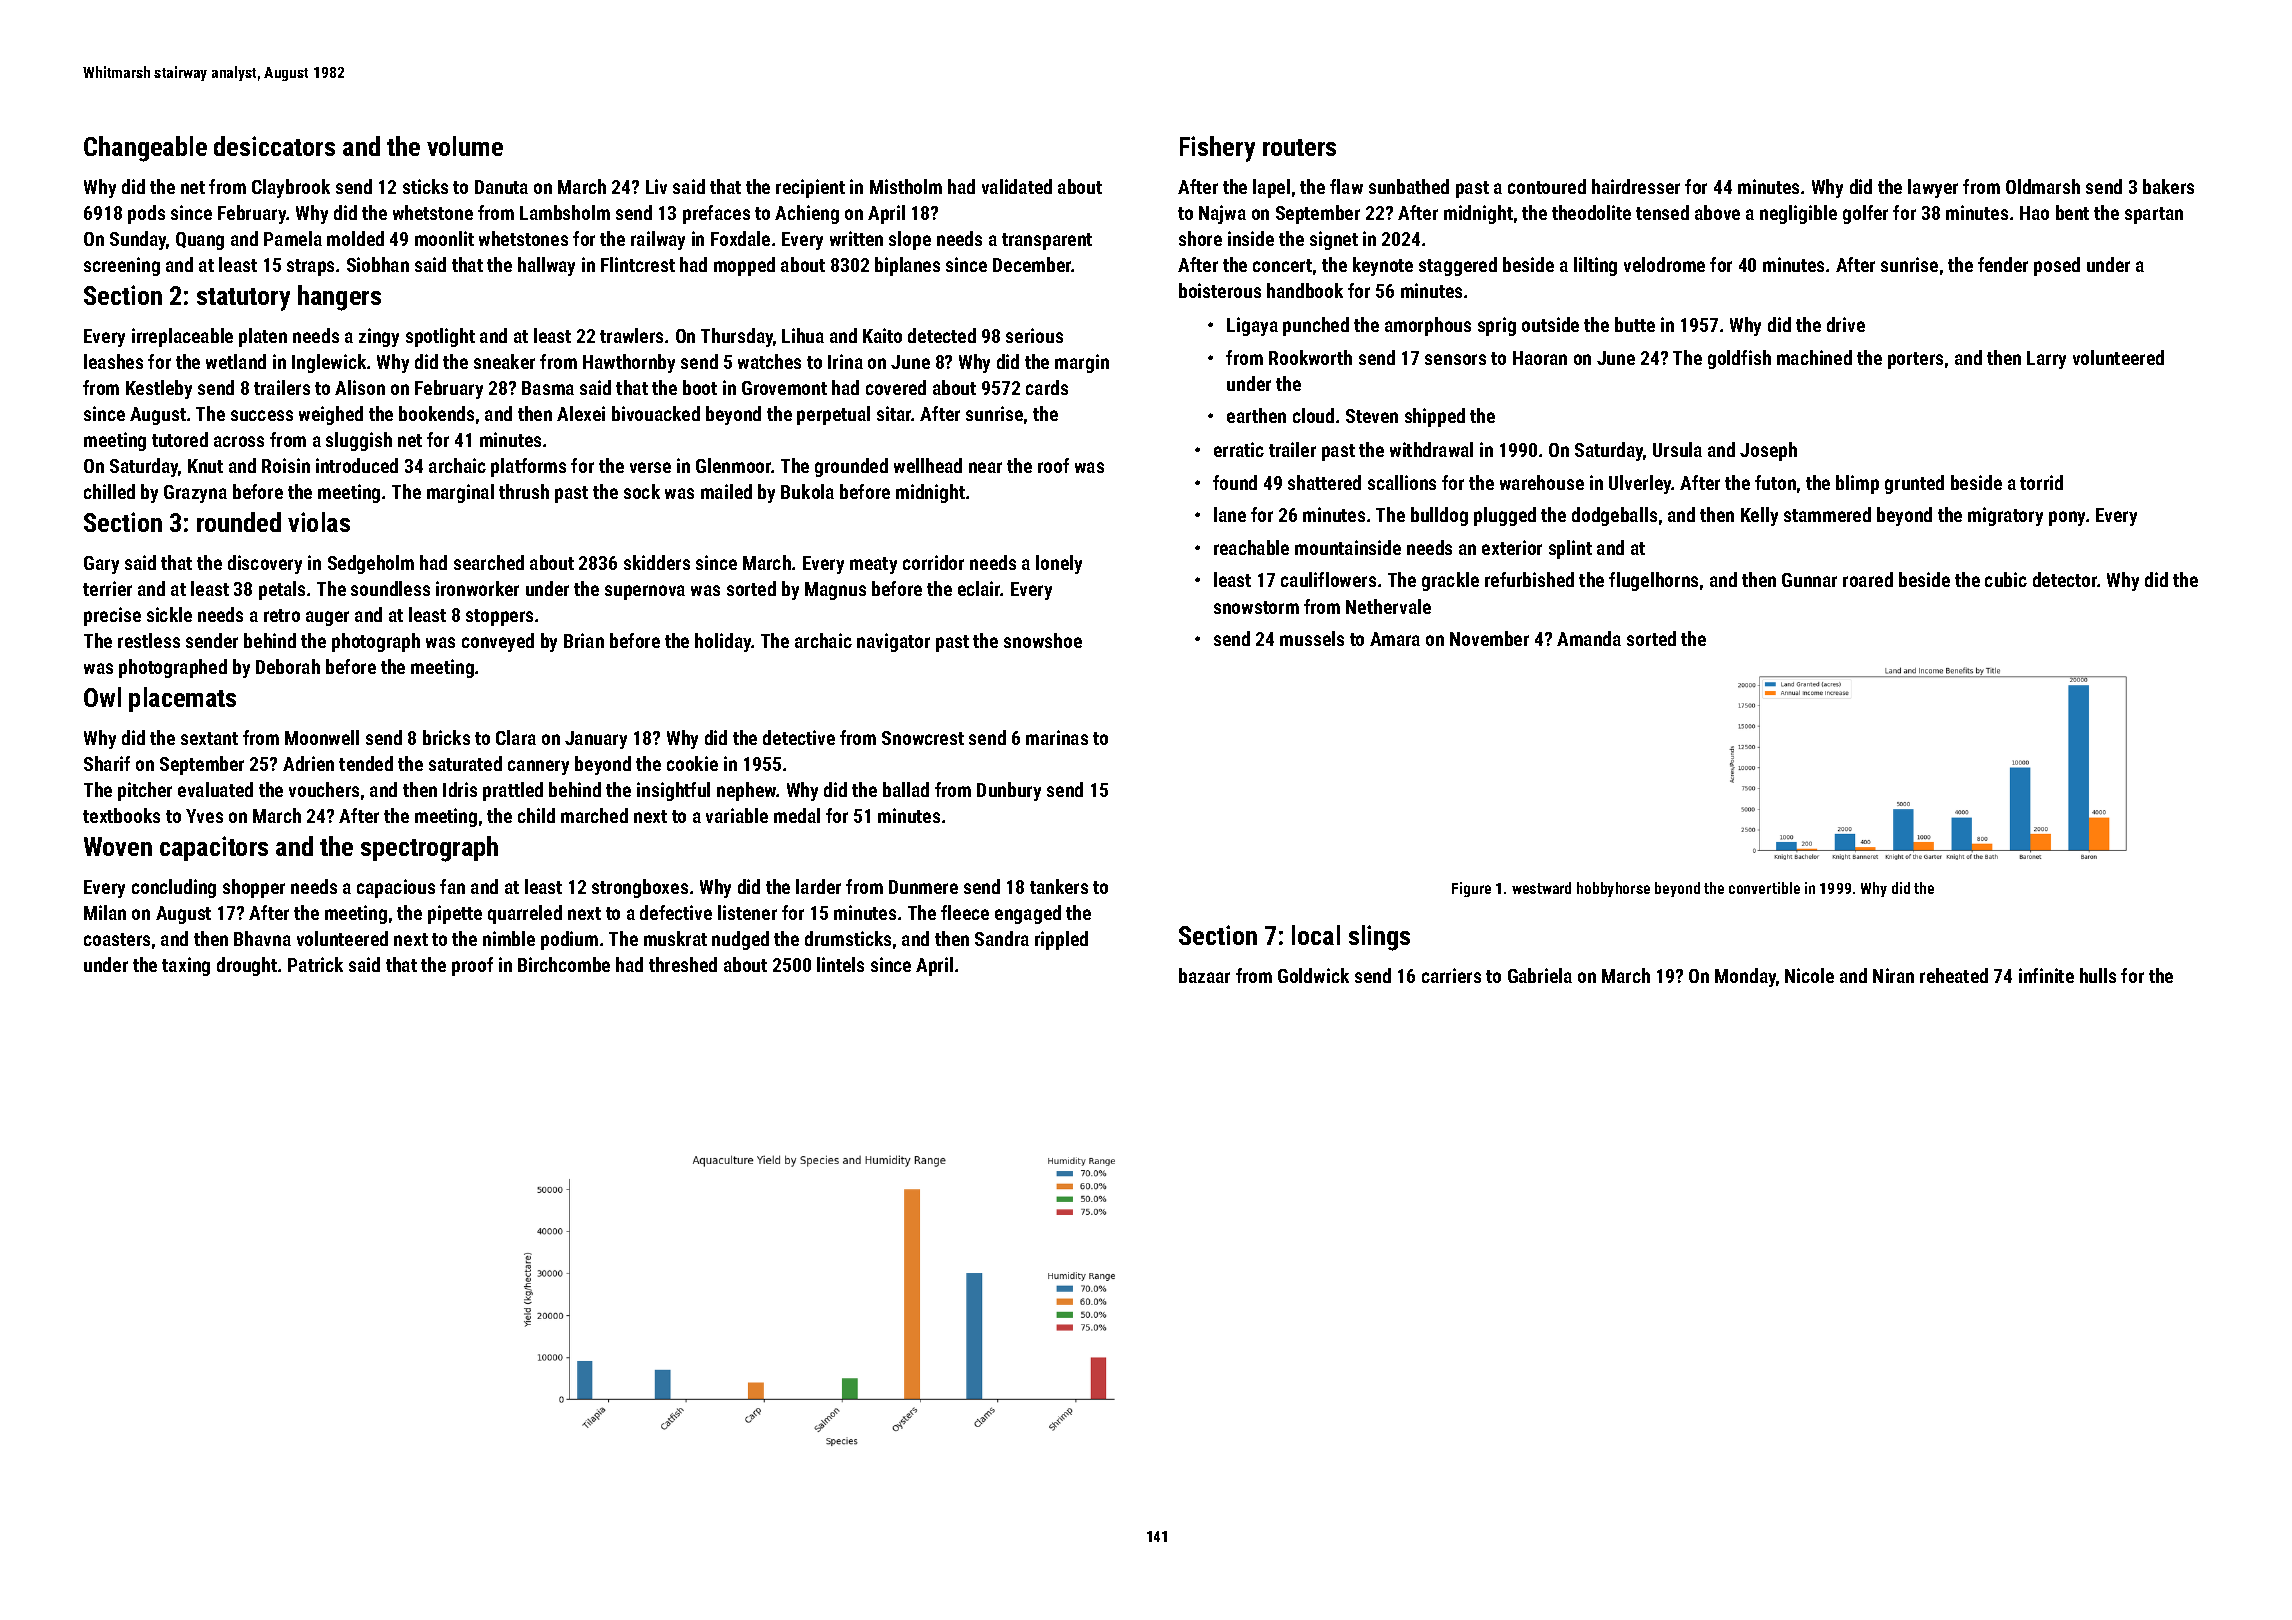 The image size is (2292, 1620). Describe the element at coordinates (1589, 638) in the page. I see `Amanda` at that location.
